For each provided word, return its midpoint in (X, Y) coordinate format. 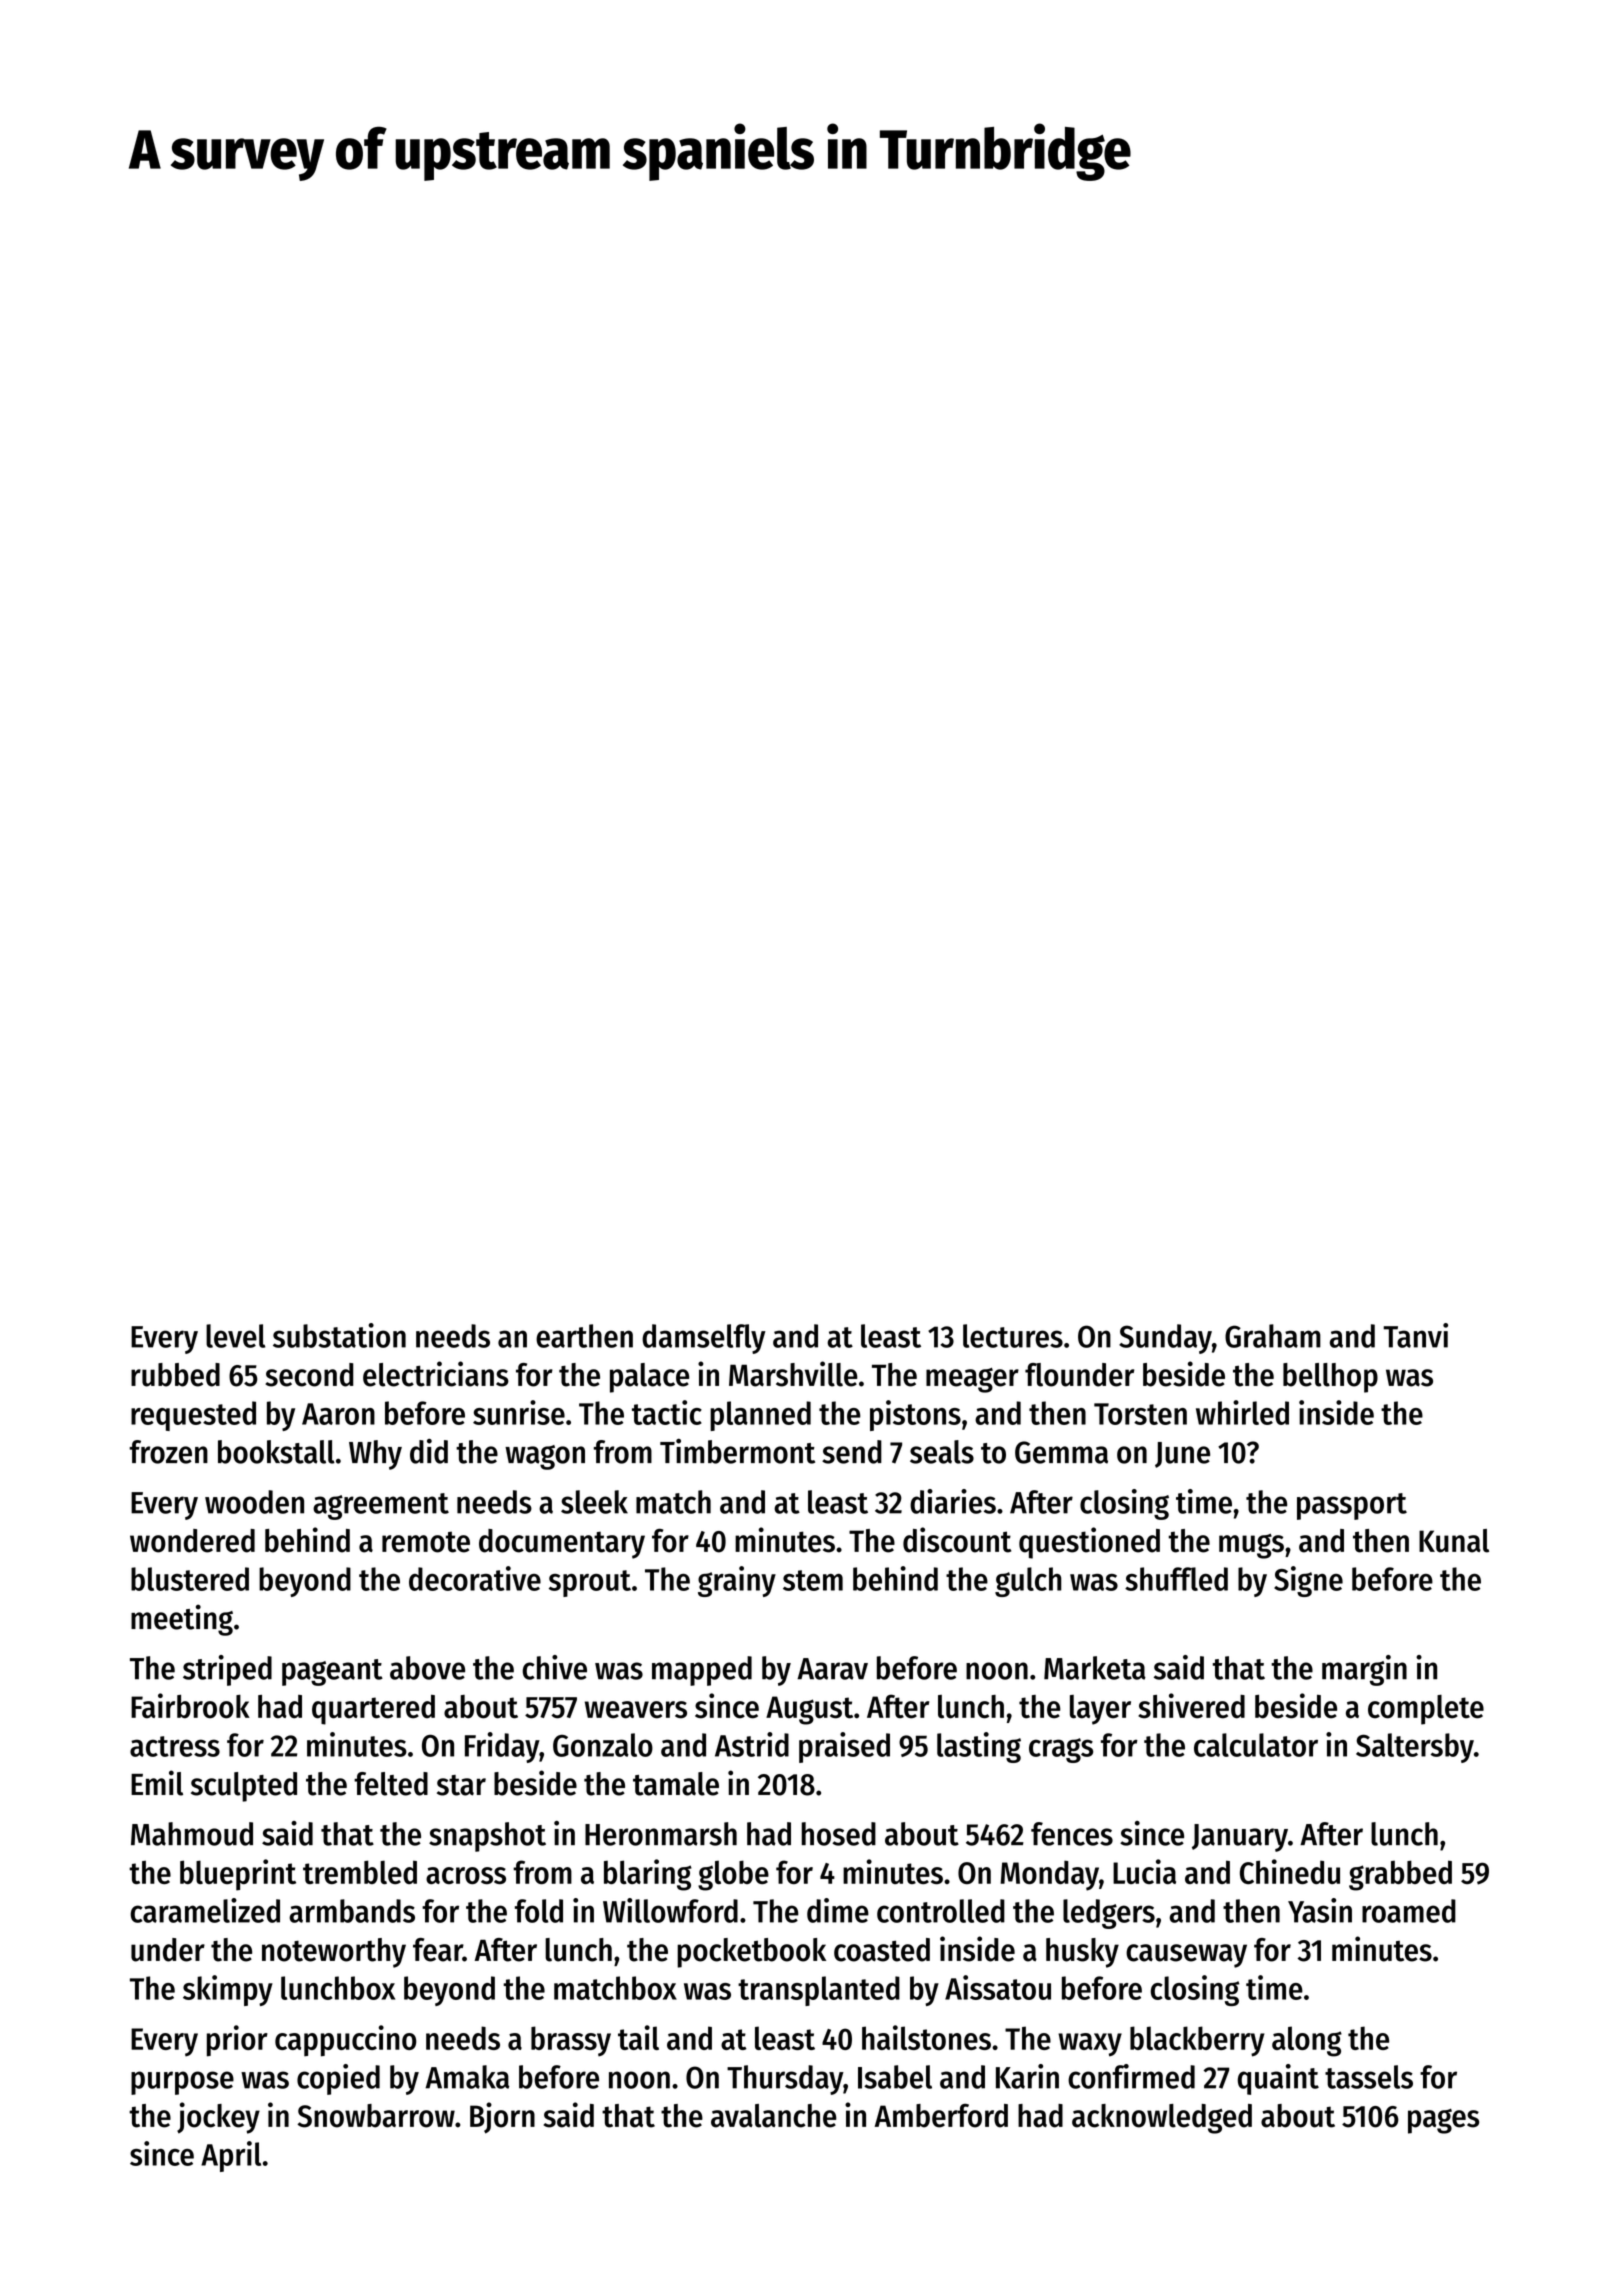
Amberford (941, 2116)
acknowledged (1162, 2119)
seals (942, 1452)
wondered (192, 1541)
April (231, 2156)
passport (1352, 1506)
